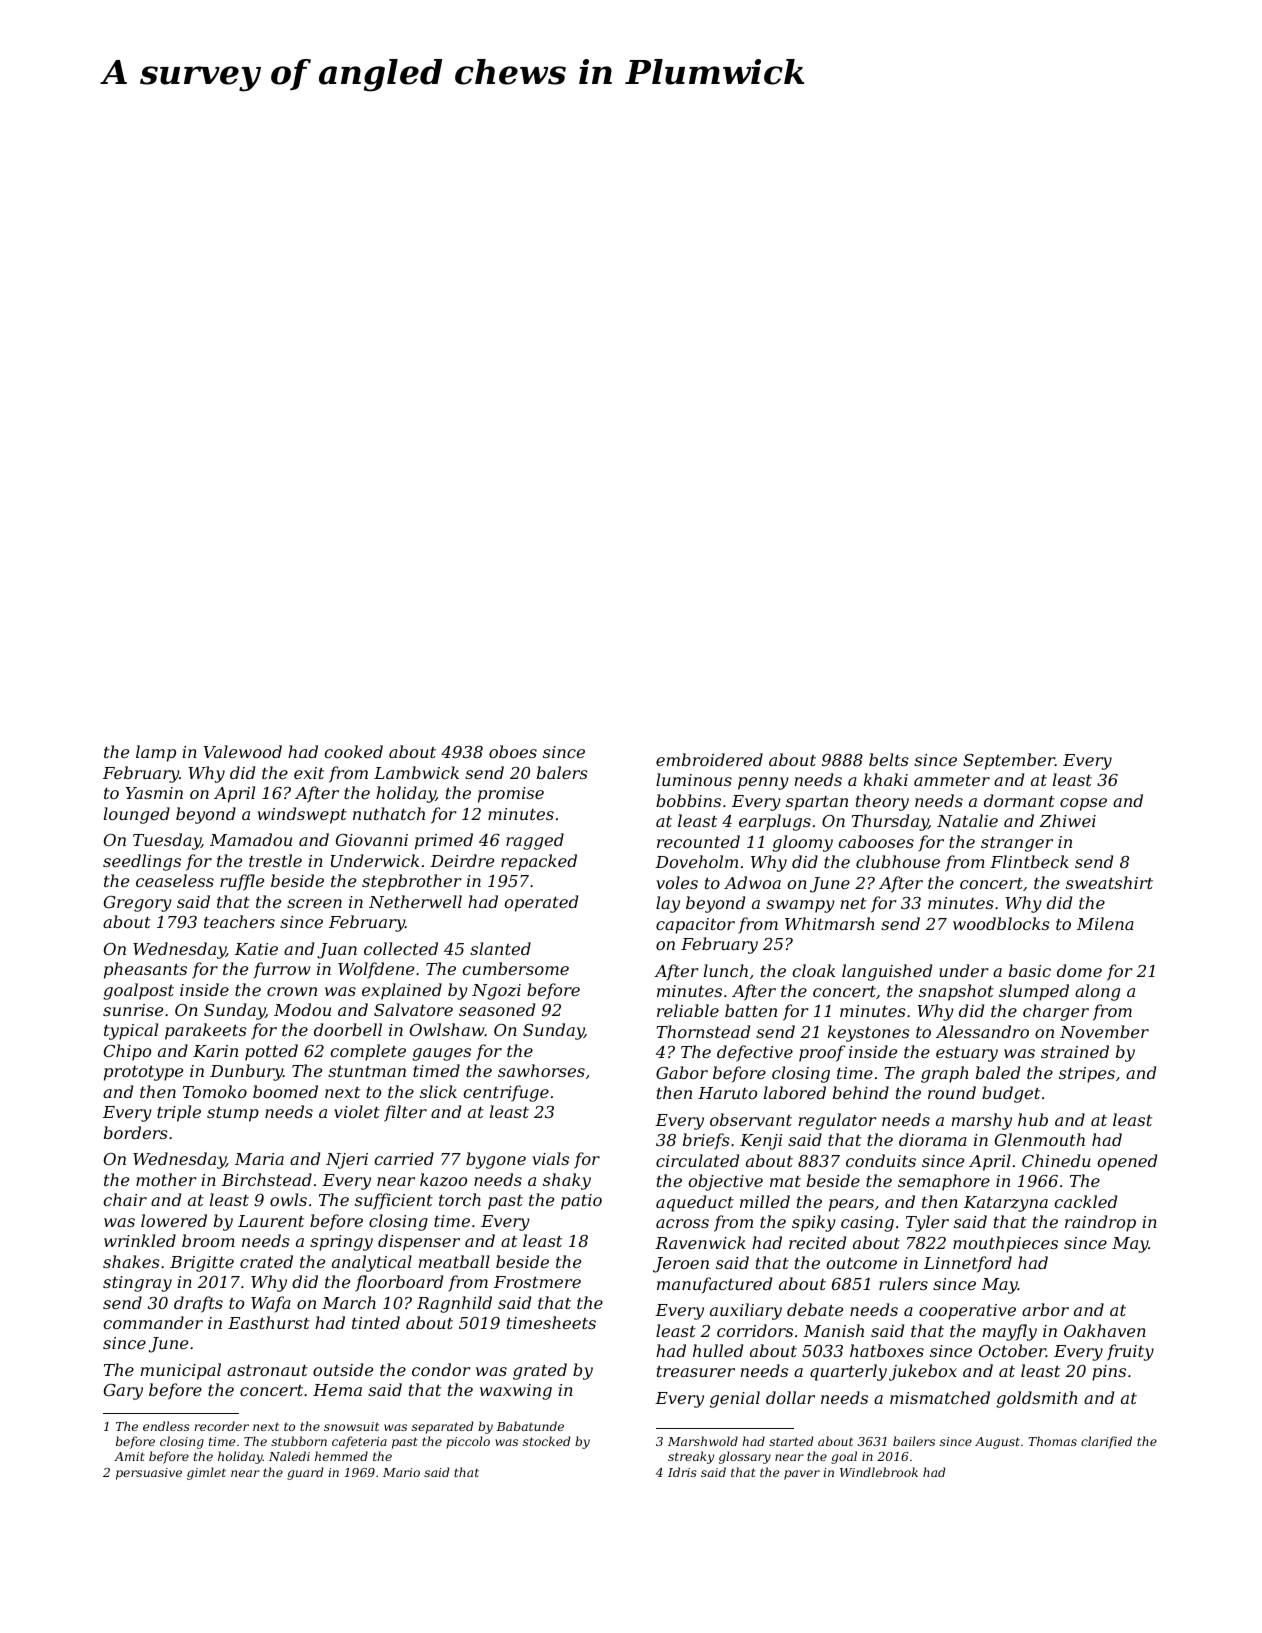  What do you see at coordinates (368, 1052) in the screenshot?
I see `complete` at bounding box center [368, 1052].
